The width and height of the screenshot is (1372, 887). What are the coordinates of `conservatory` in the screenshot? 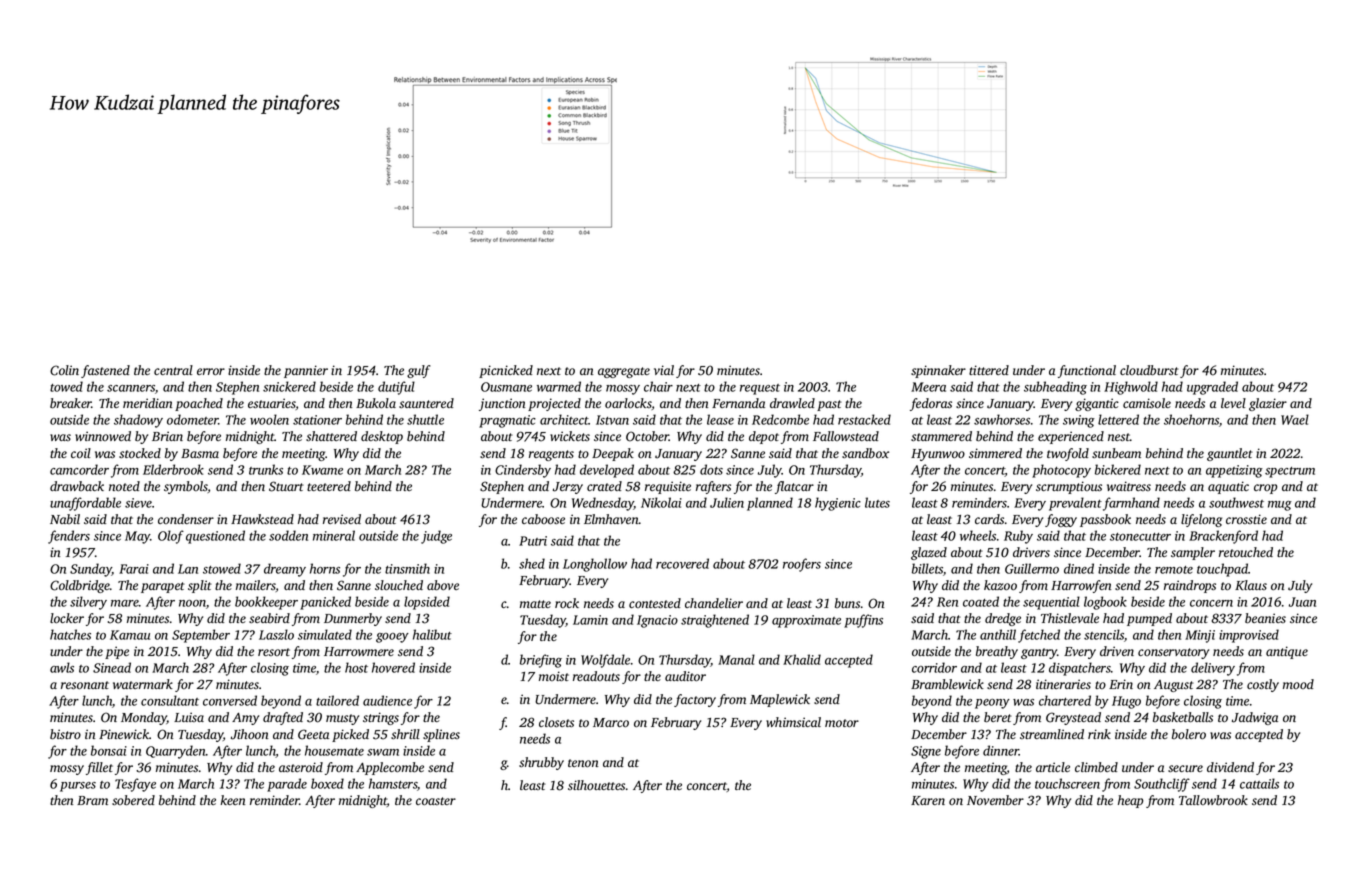 It's located at (1173, 653).
